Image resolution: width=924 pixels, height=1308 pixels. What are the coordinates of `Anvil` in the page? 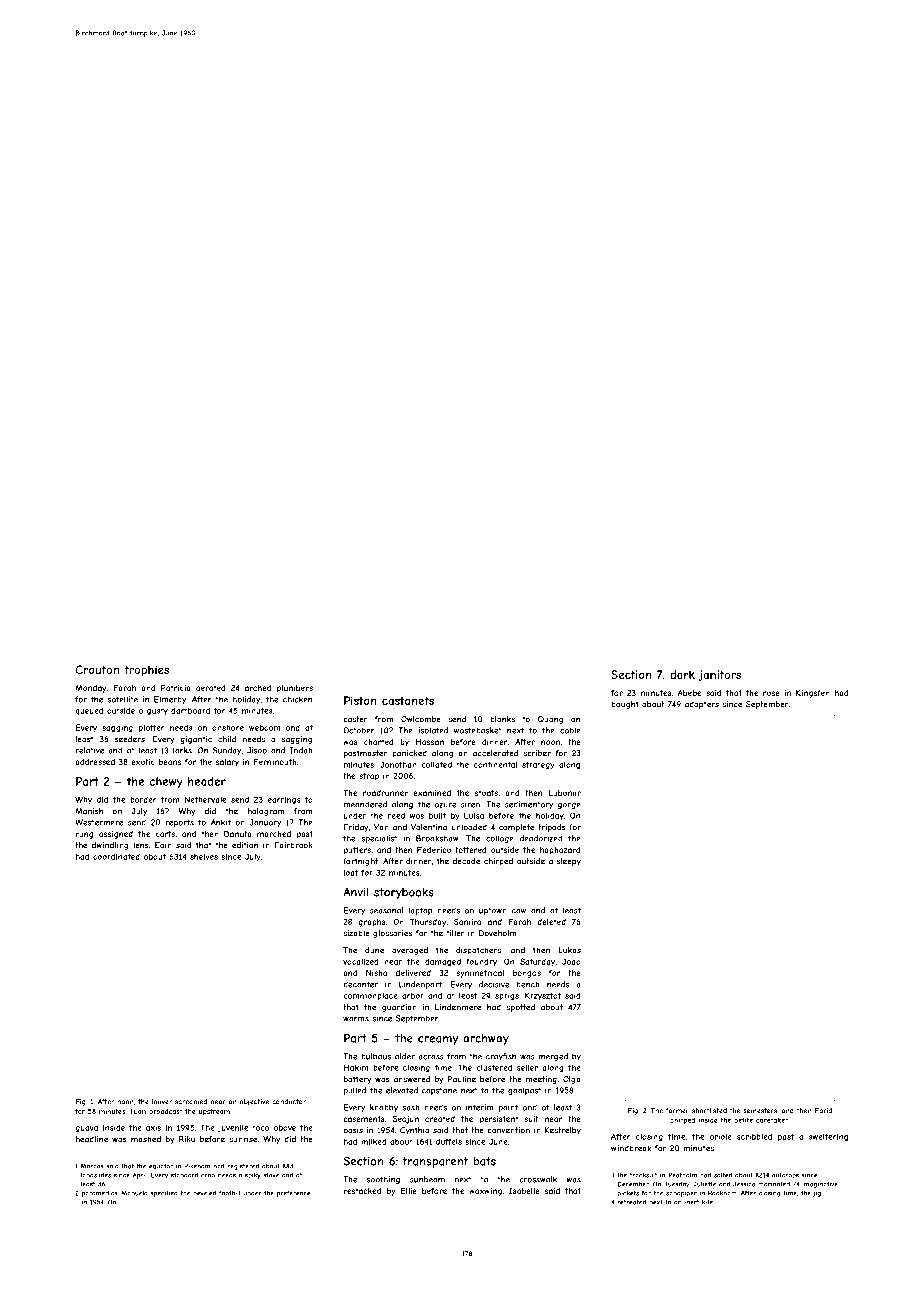 It's located at (355, 892).
